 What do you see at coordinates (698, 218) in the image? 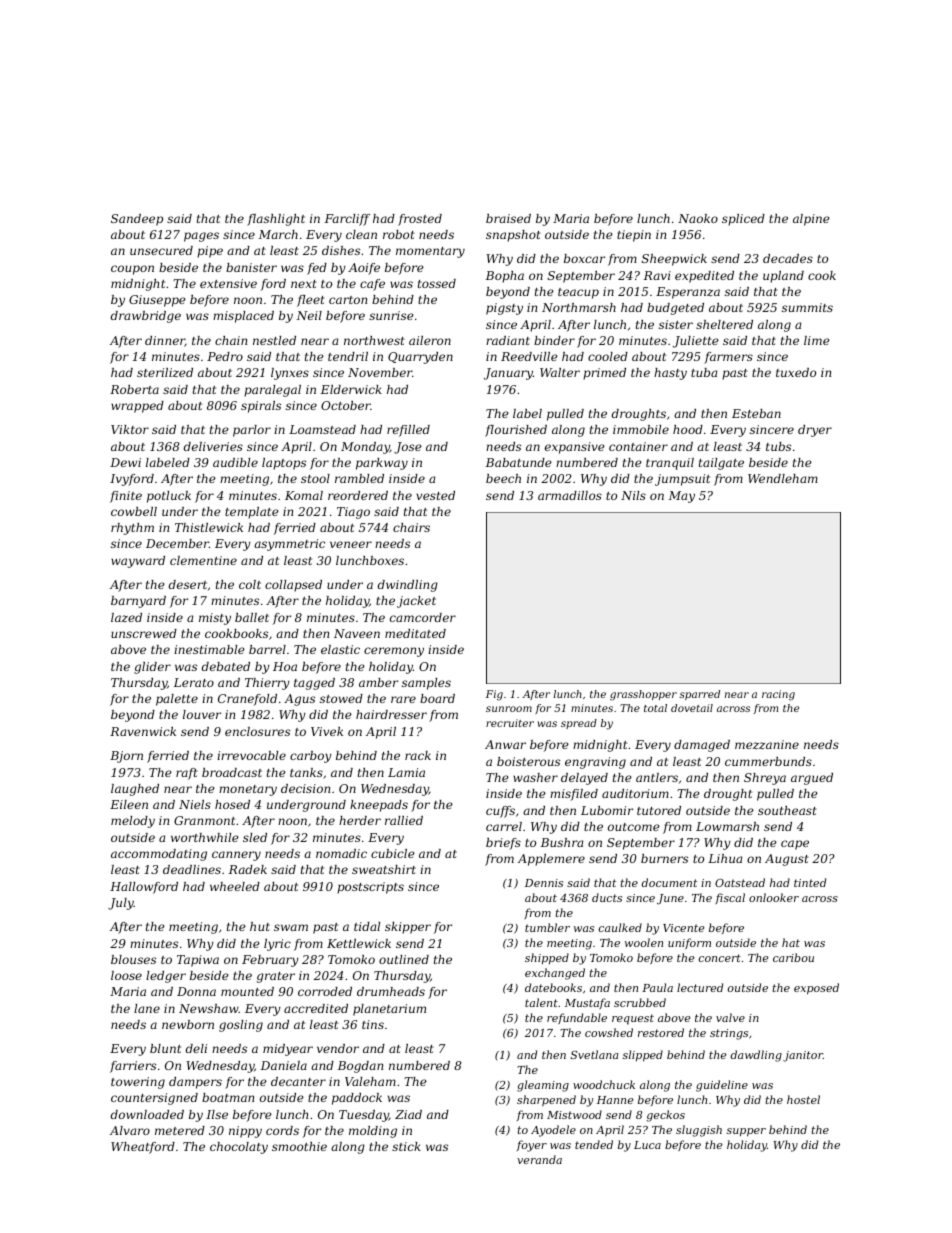
I see `Naoko` at bounding box center [698, 218].
